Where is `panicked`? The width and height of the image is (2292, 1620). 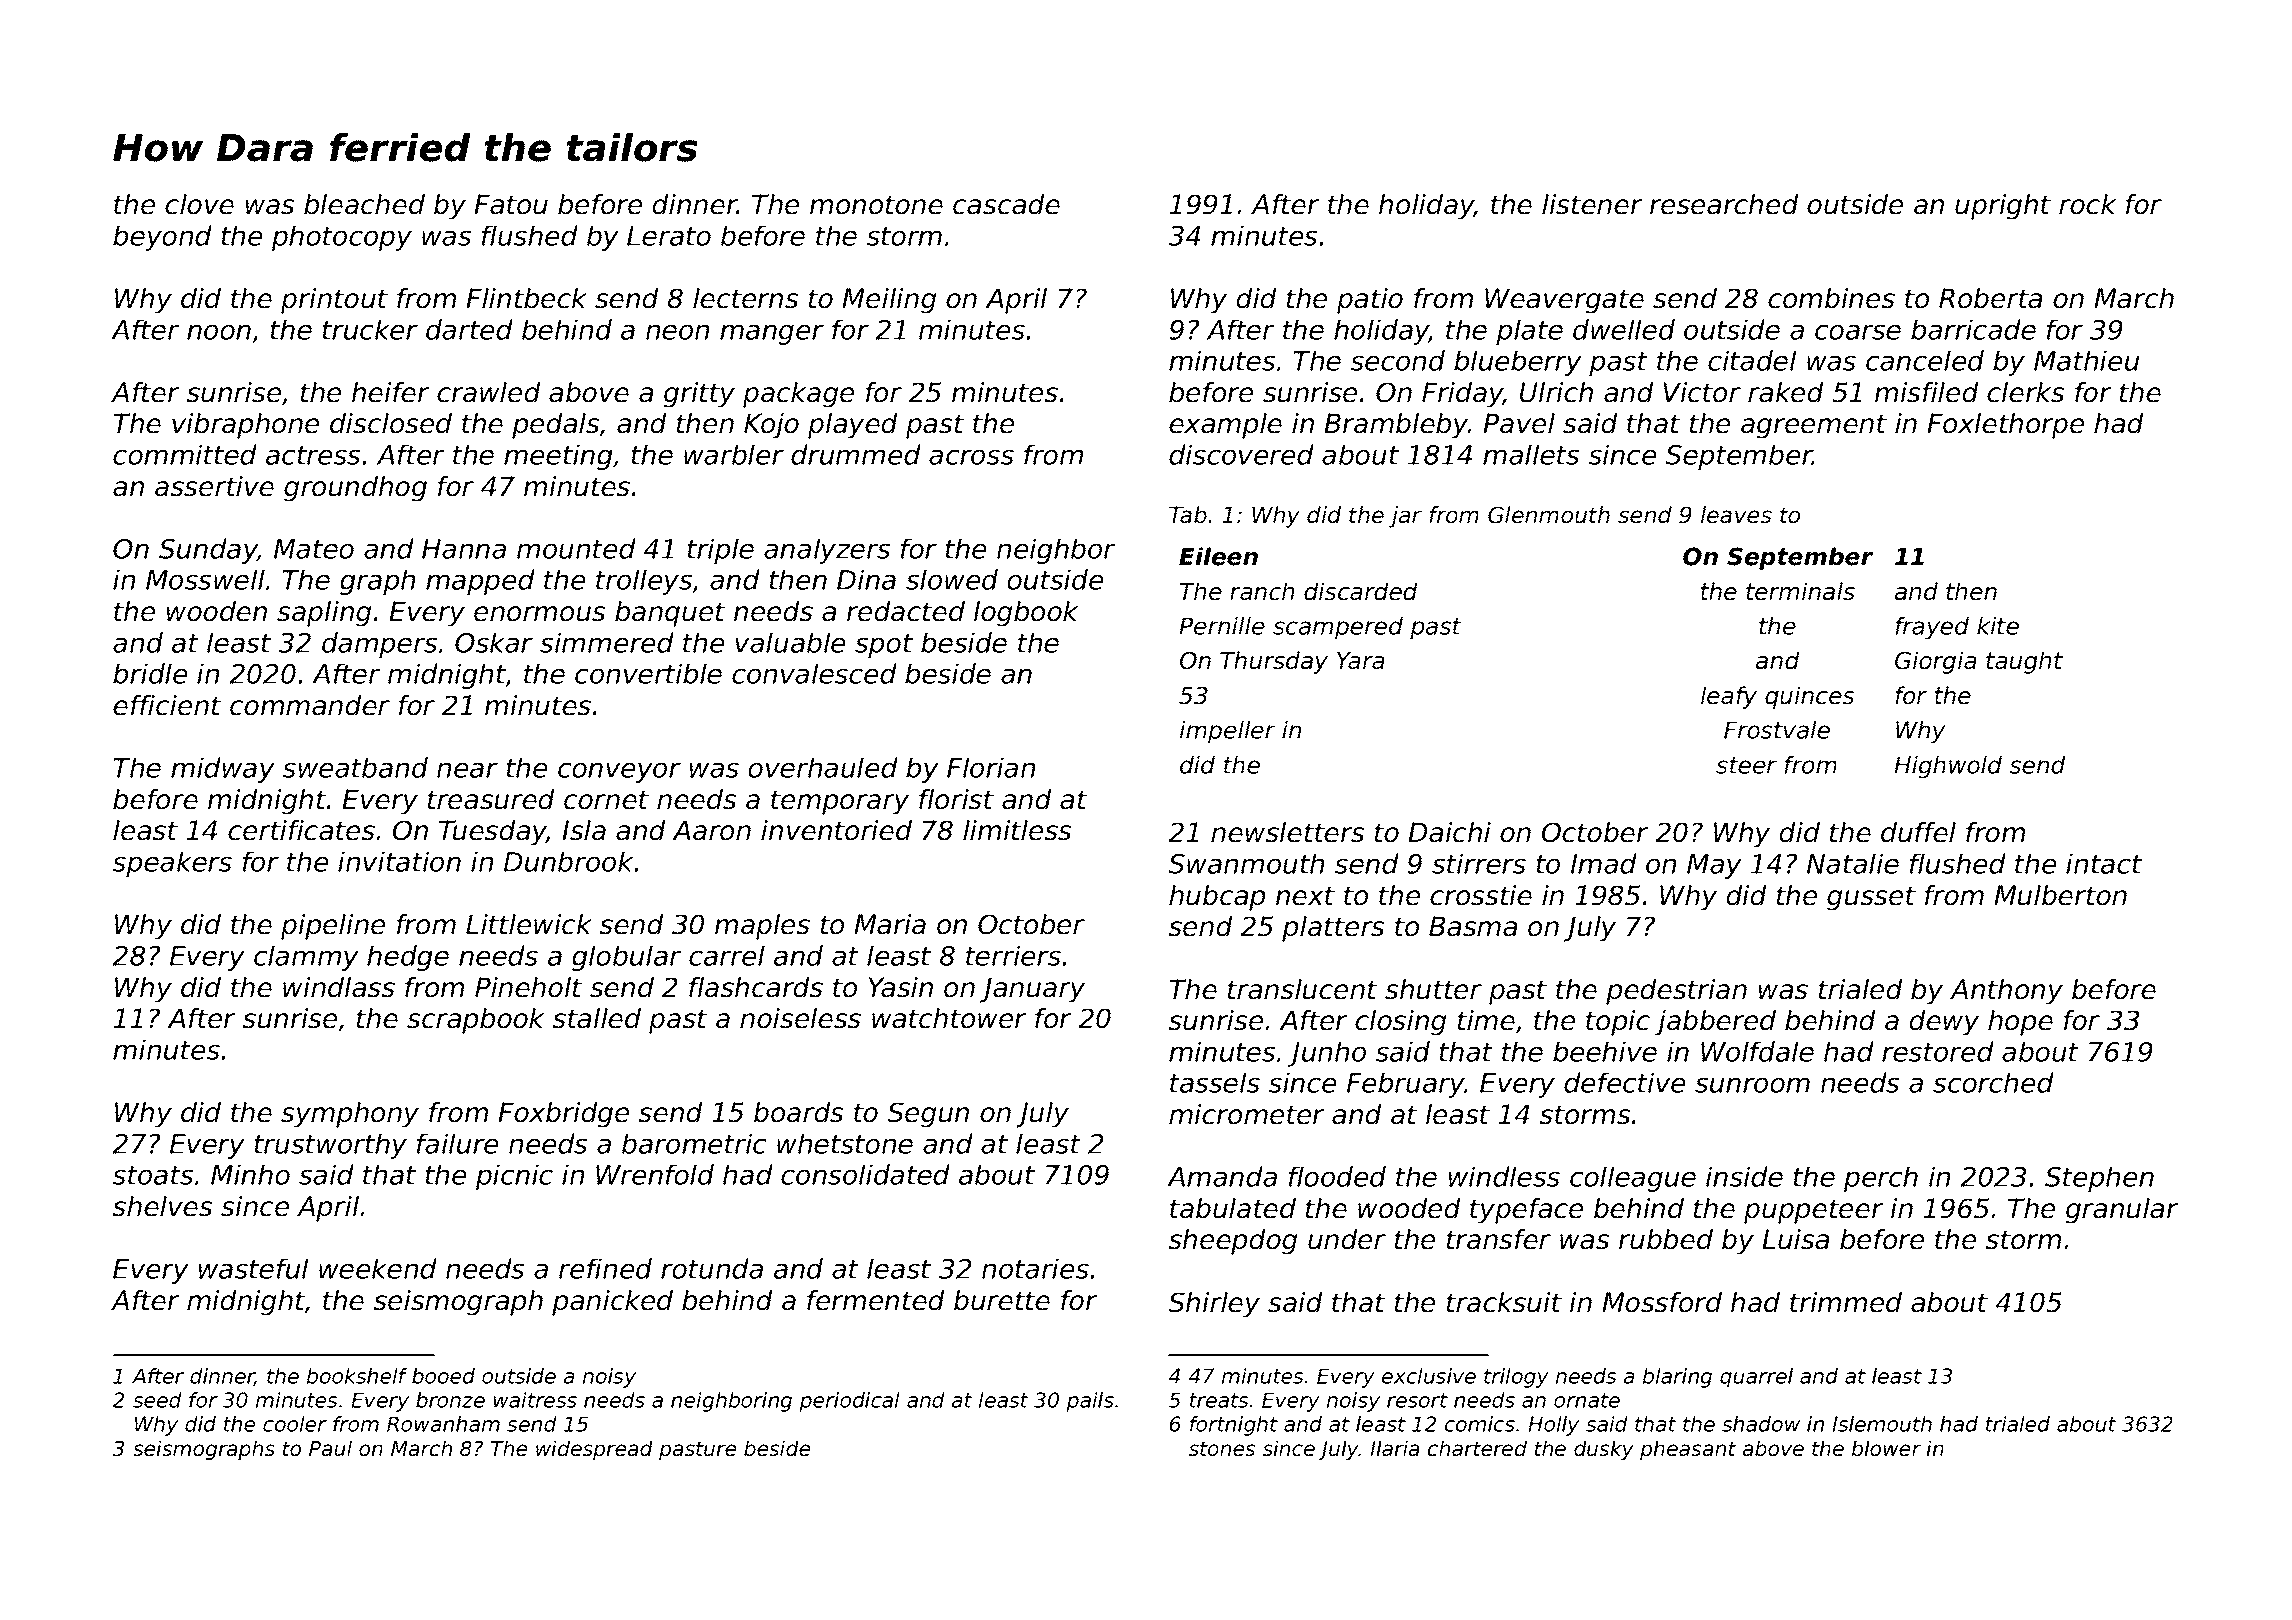
panicked is located at coordinates (612, 1303).
